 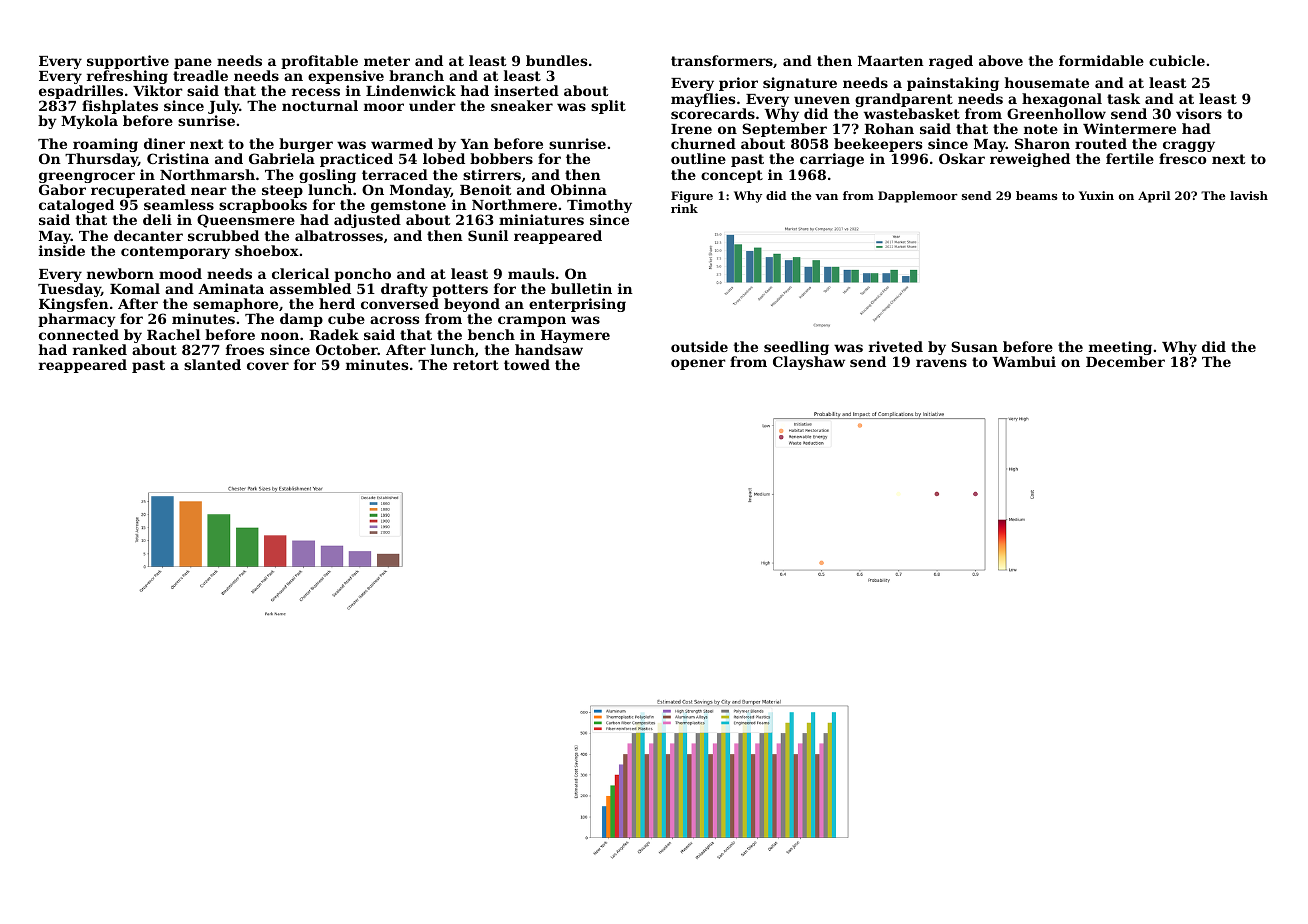 I want to click on miniatures, so click(x=541, y=219).
